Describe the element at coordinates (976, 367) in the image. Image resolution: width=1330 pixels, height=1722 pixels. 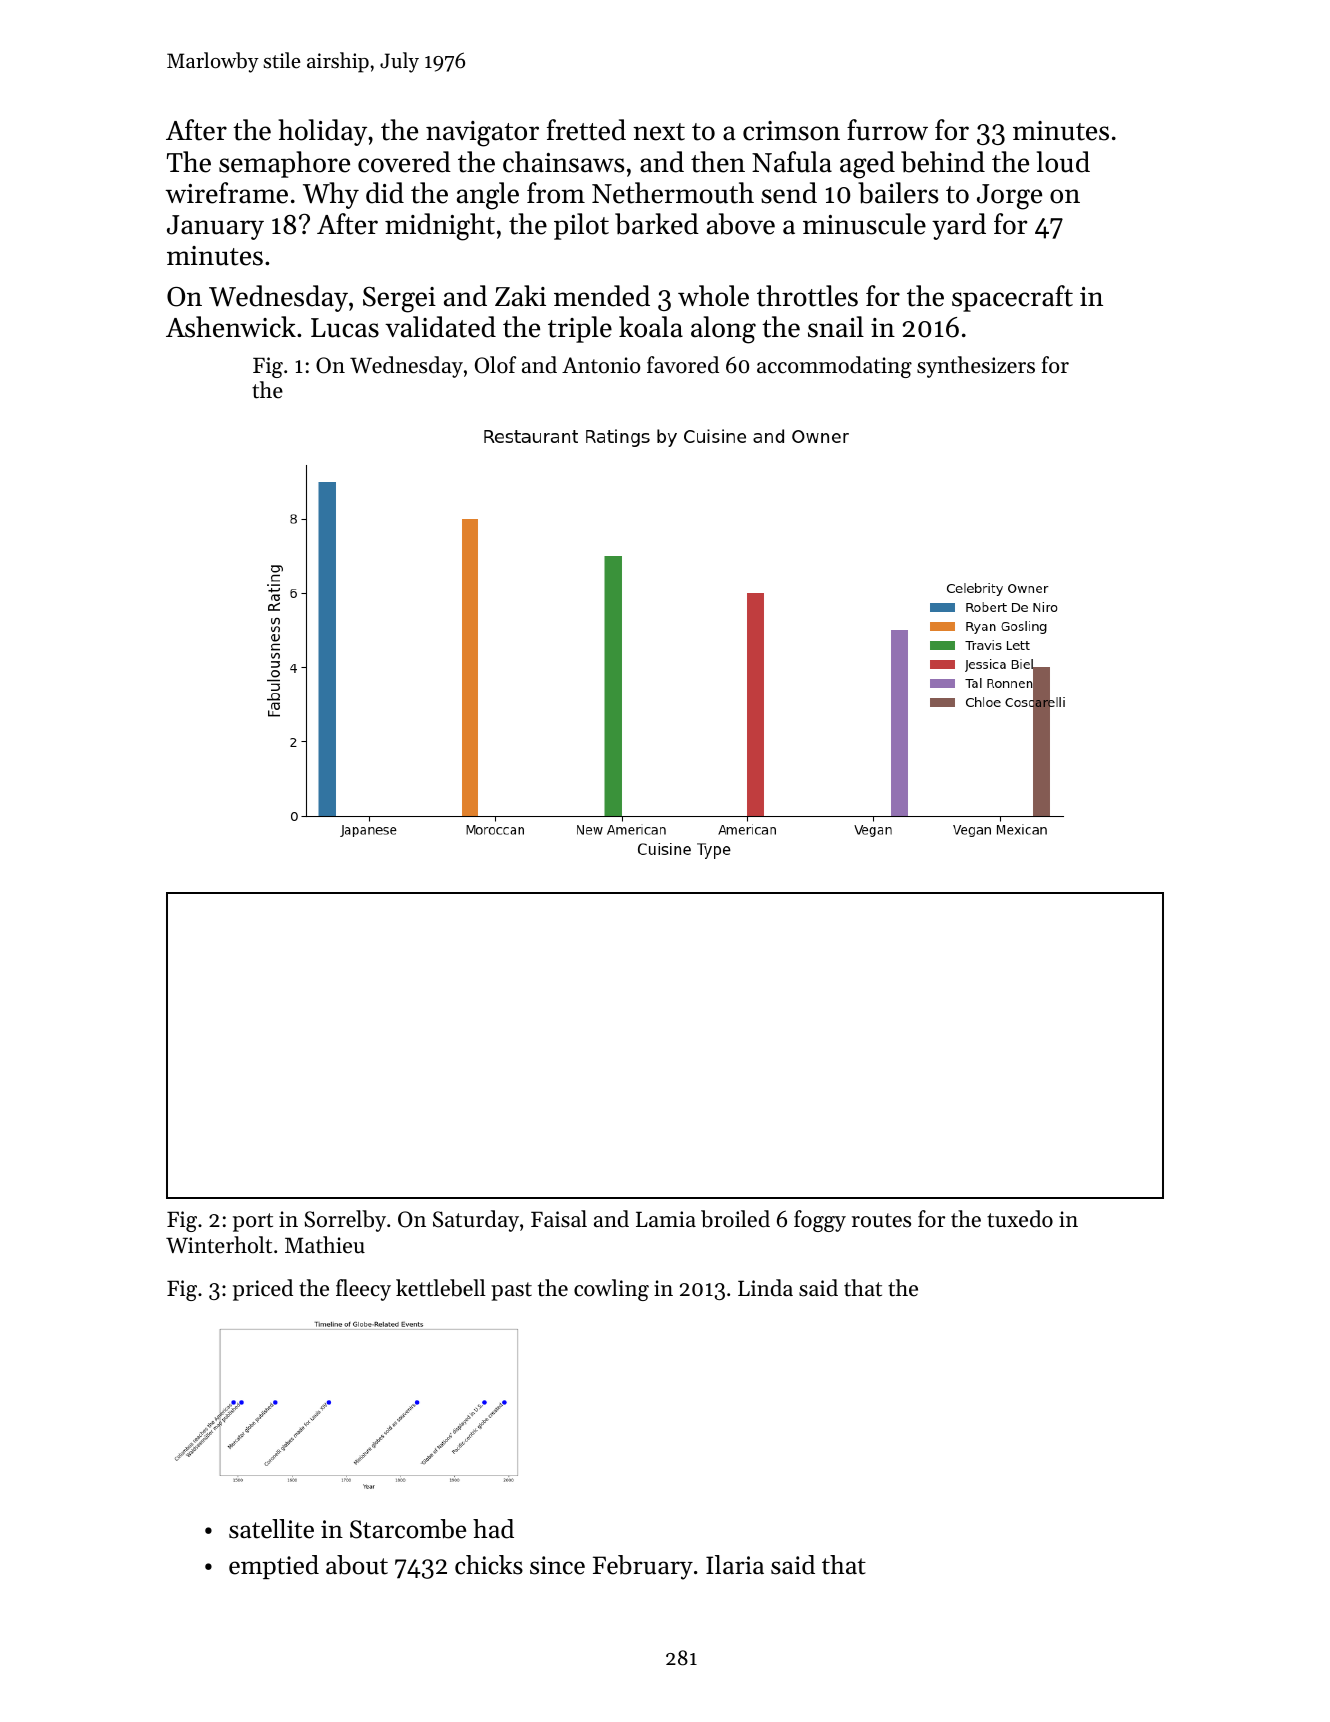
I see `synthesizers` at that location.
